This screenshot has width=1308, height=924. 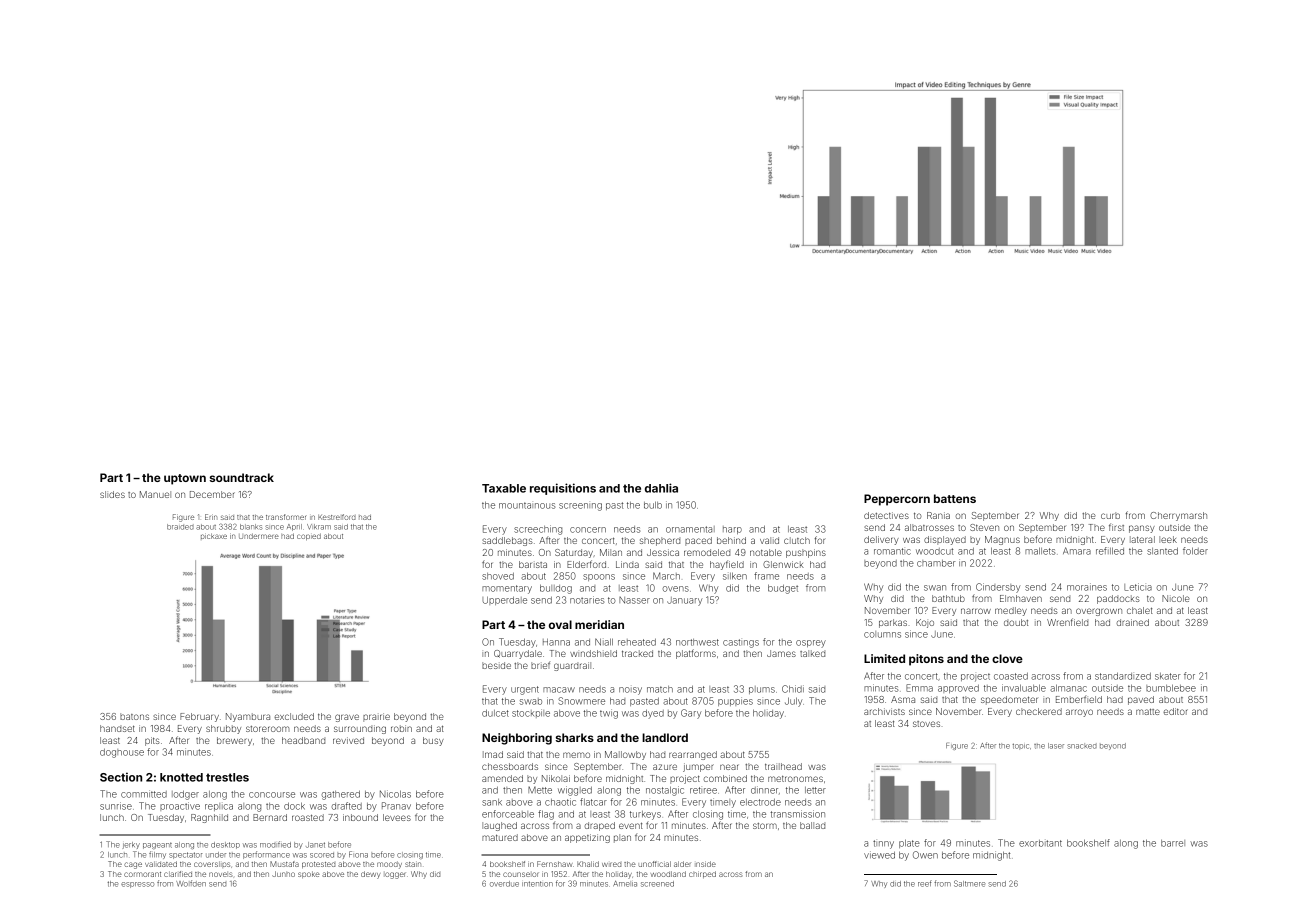 I want to click on dahlia, so click(x=661, y=488).
